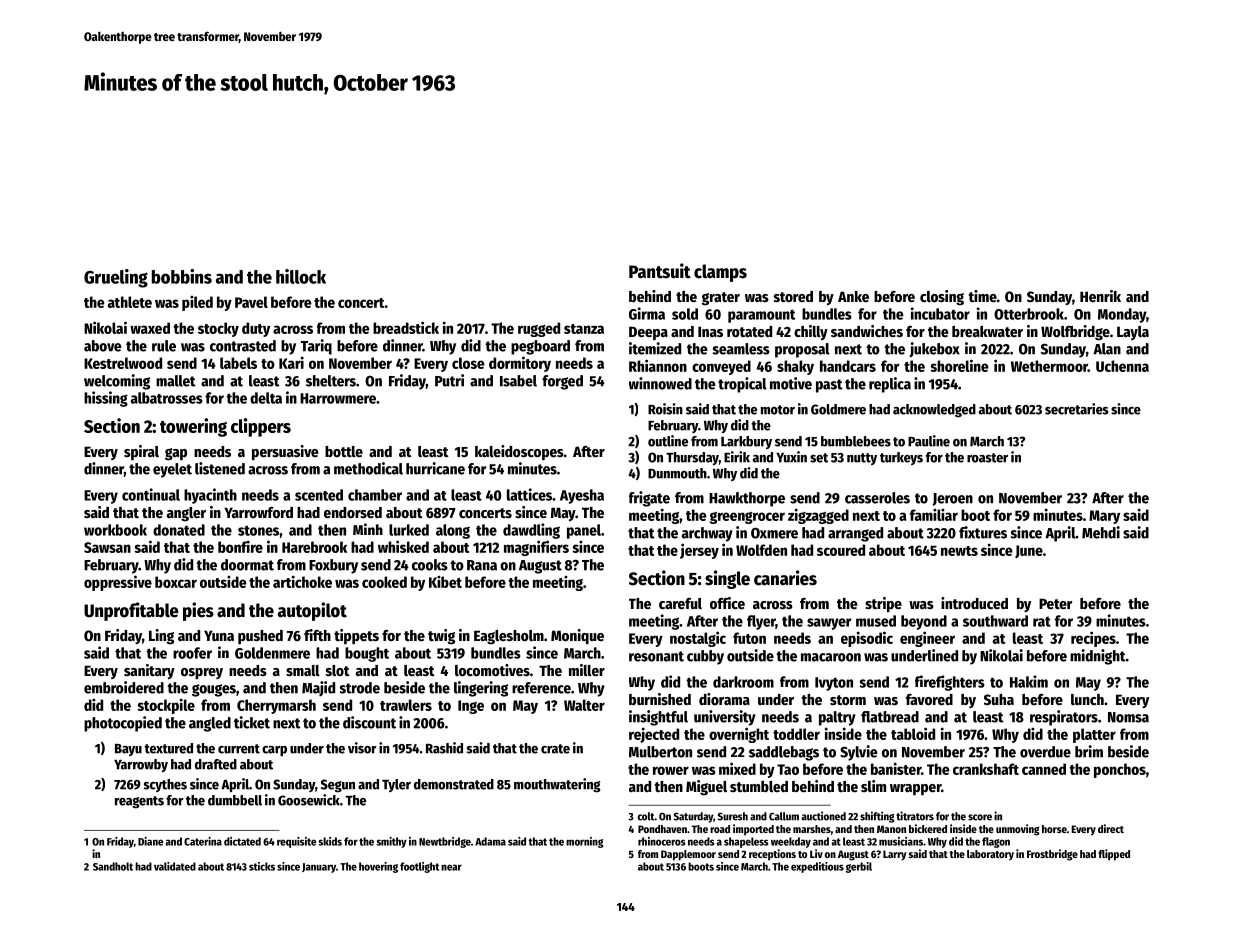 This screenshot has height=952, width=1233. Describe the element at coordinates (660, 271) in the screenshot. I see `Pantsuit` at that location.
